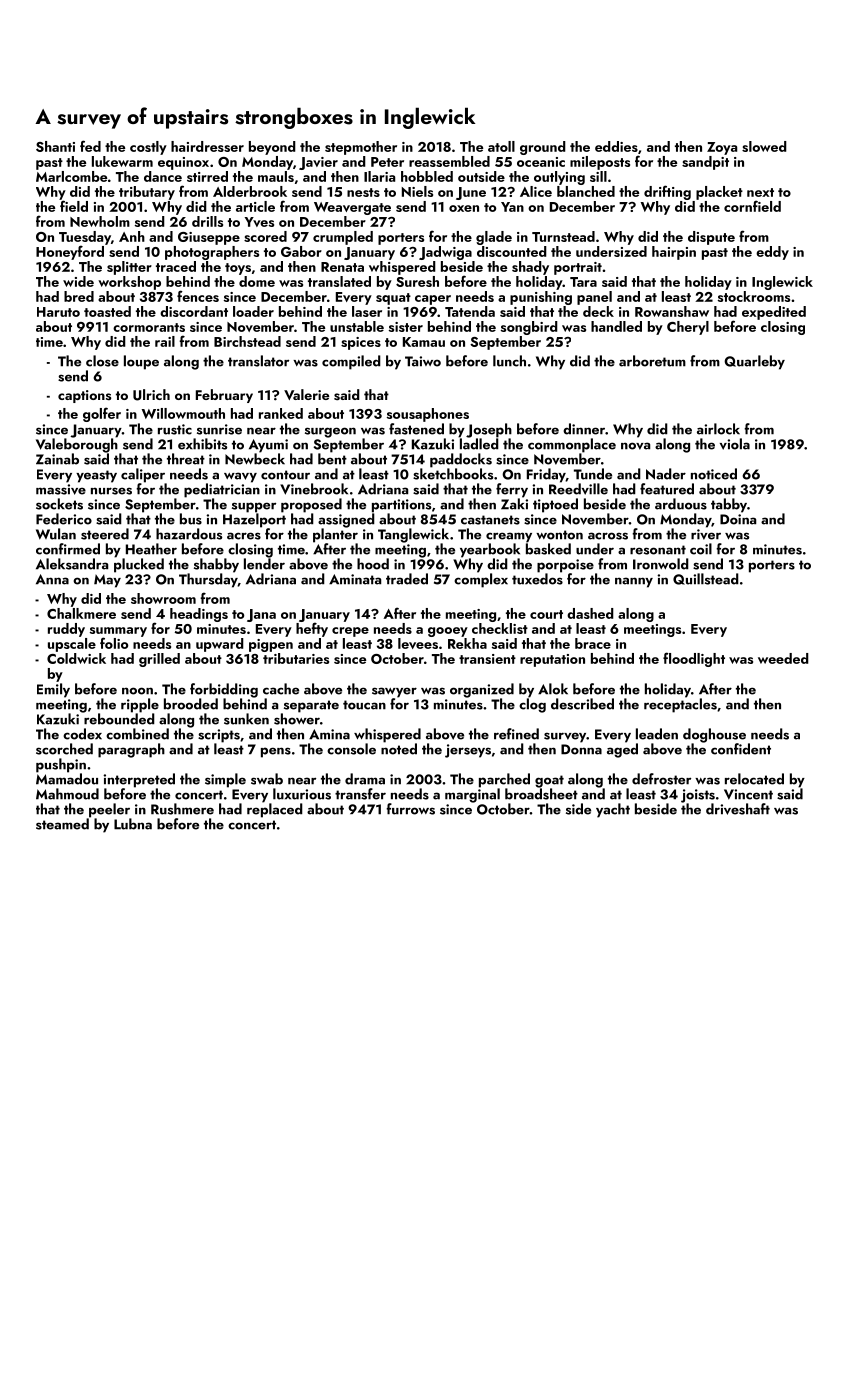 This image has height=1400, width=849. What do you see at coordinates (62, 824) in the image?
I see `steamed` at bounding box center [62, 824].
